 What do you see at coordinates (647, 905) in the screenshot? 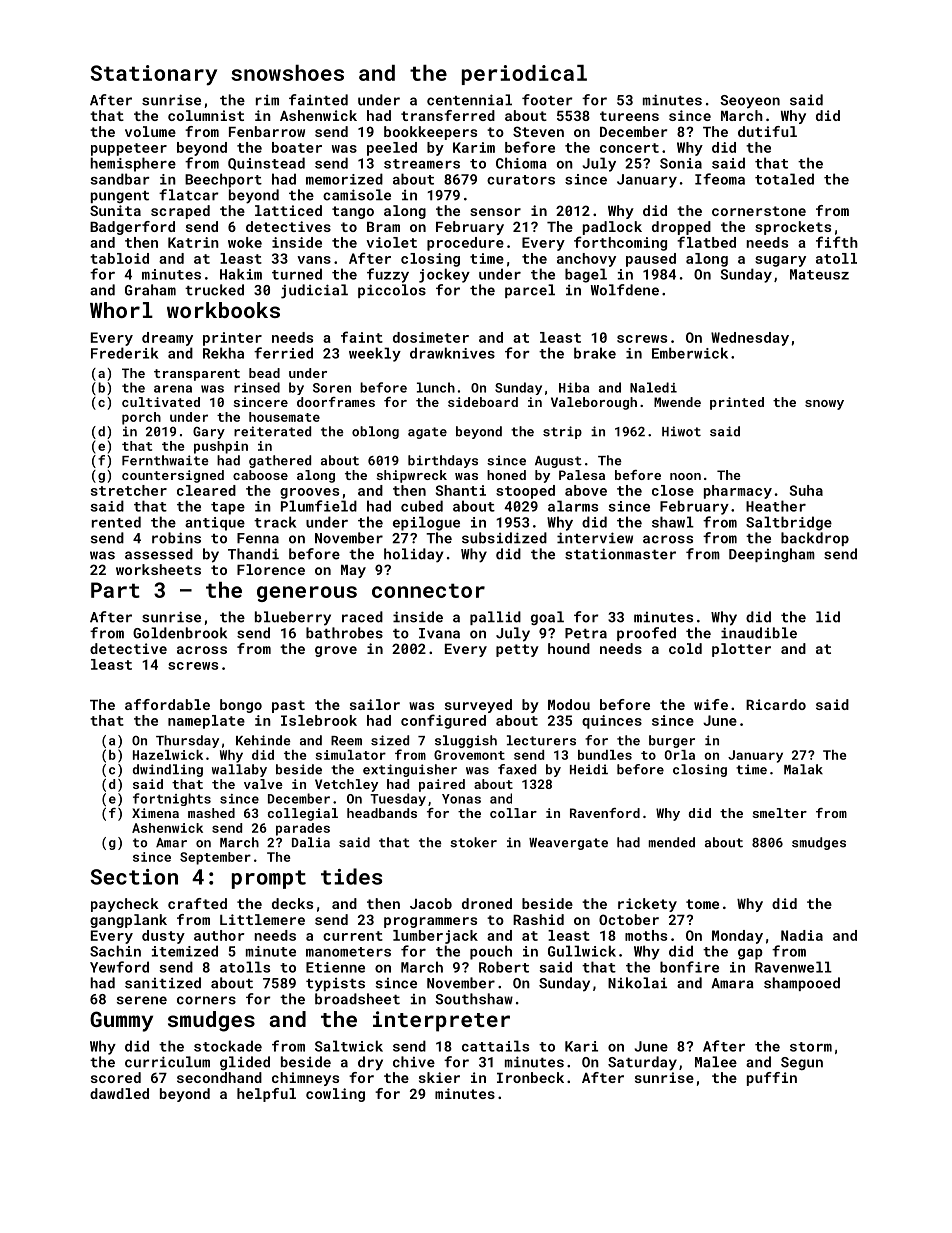
I see `rickety` at bounding box center [647, 905].
